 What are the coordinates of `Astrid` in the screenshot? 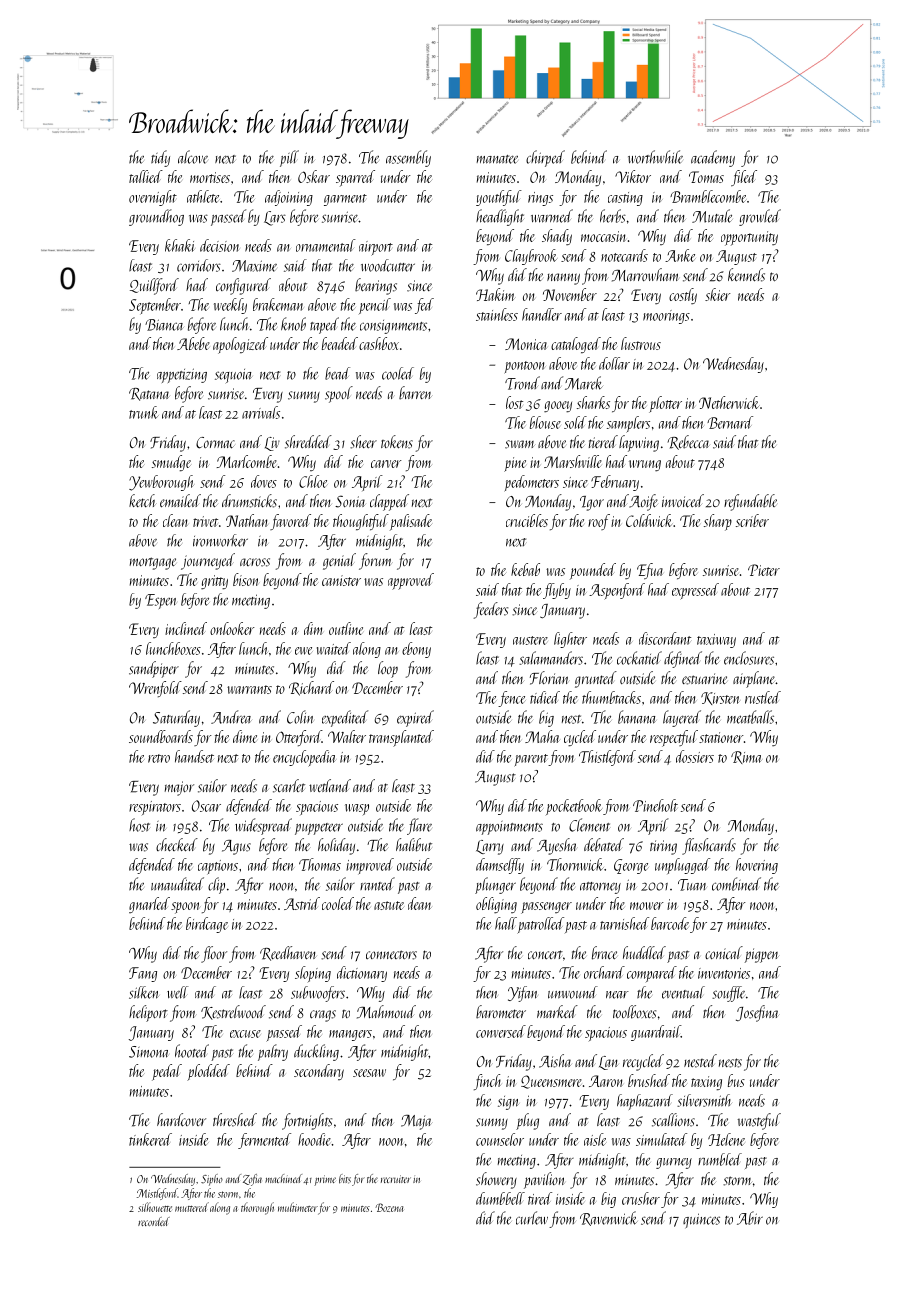 It's located at (302, 903).
